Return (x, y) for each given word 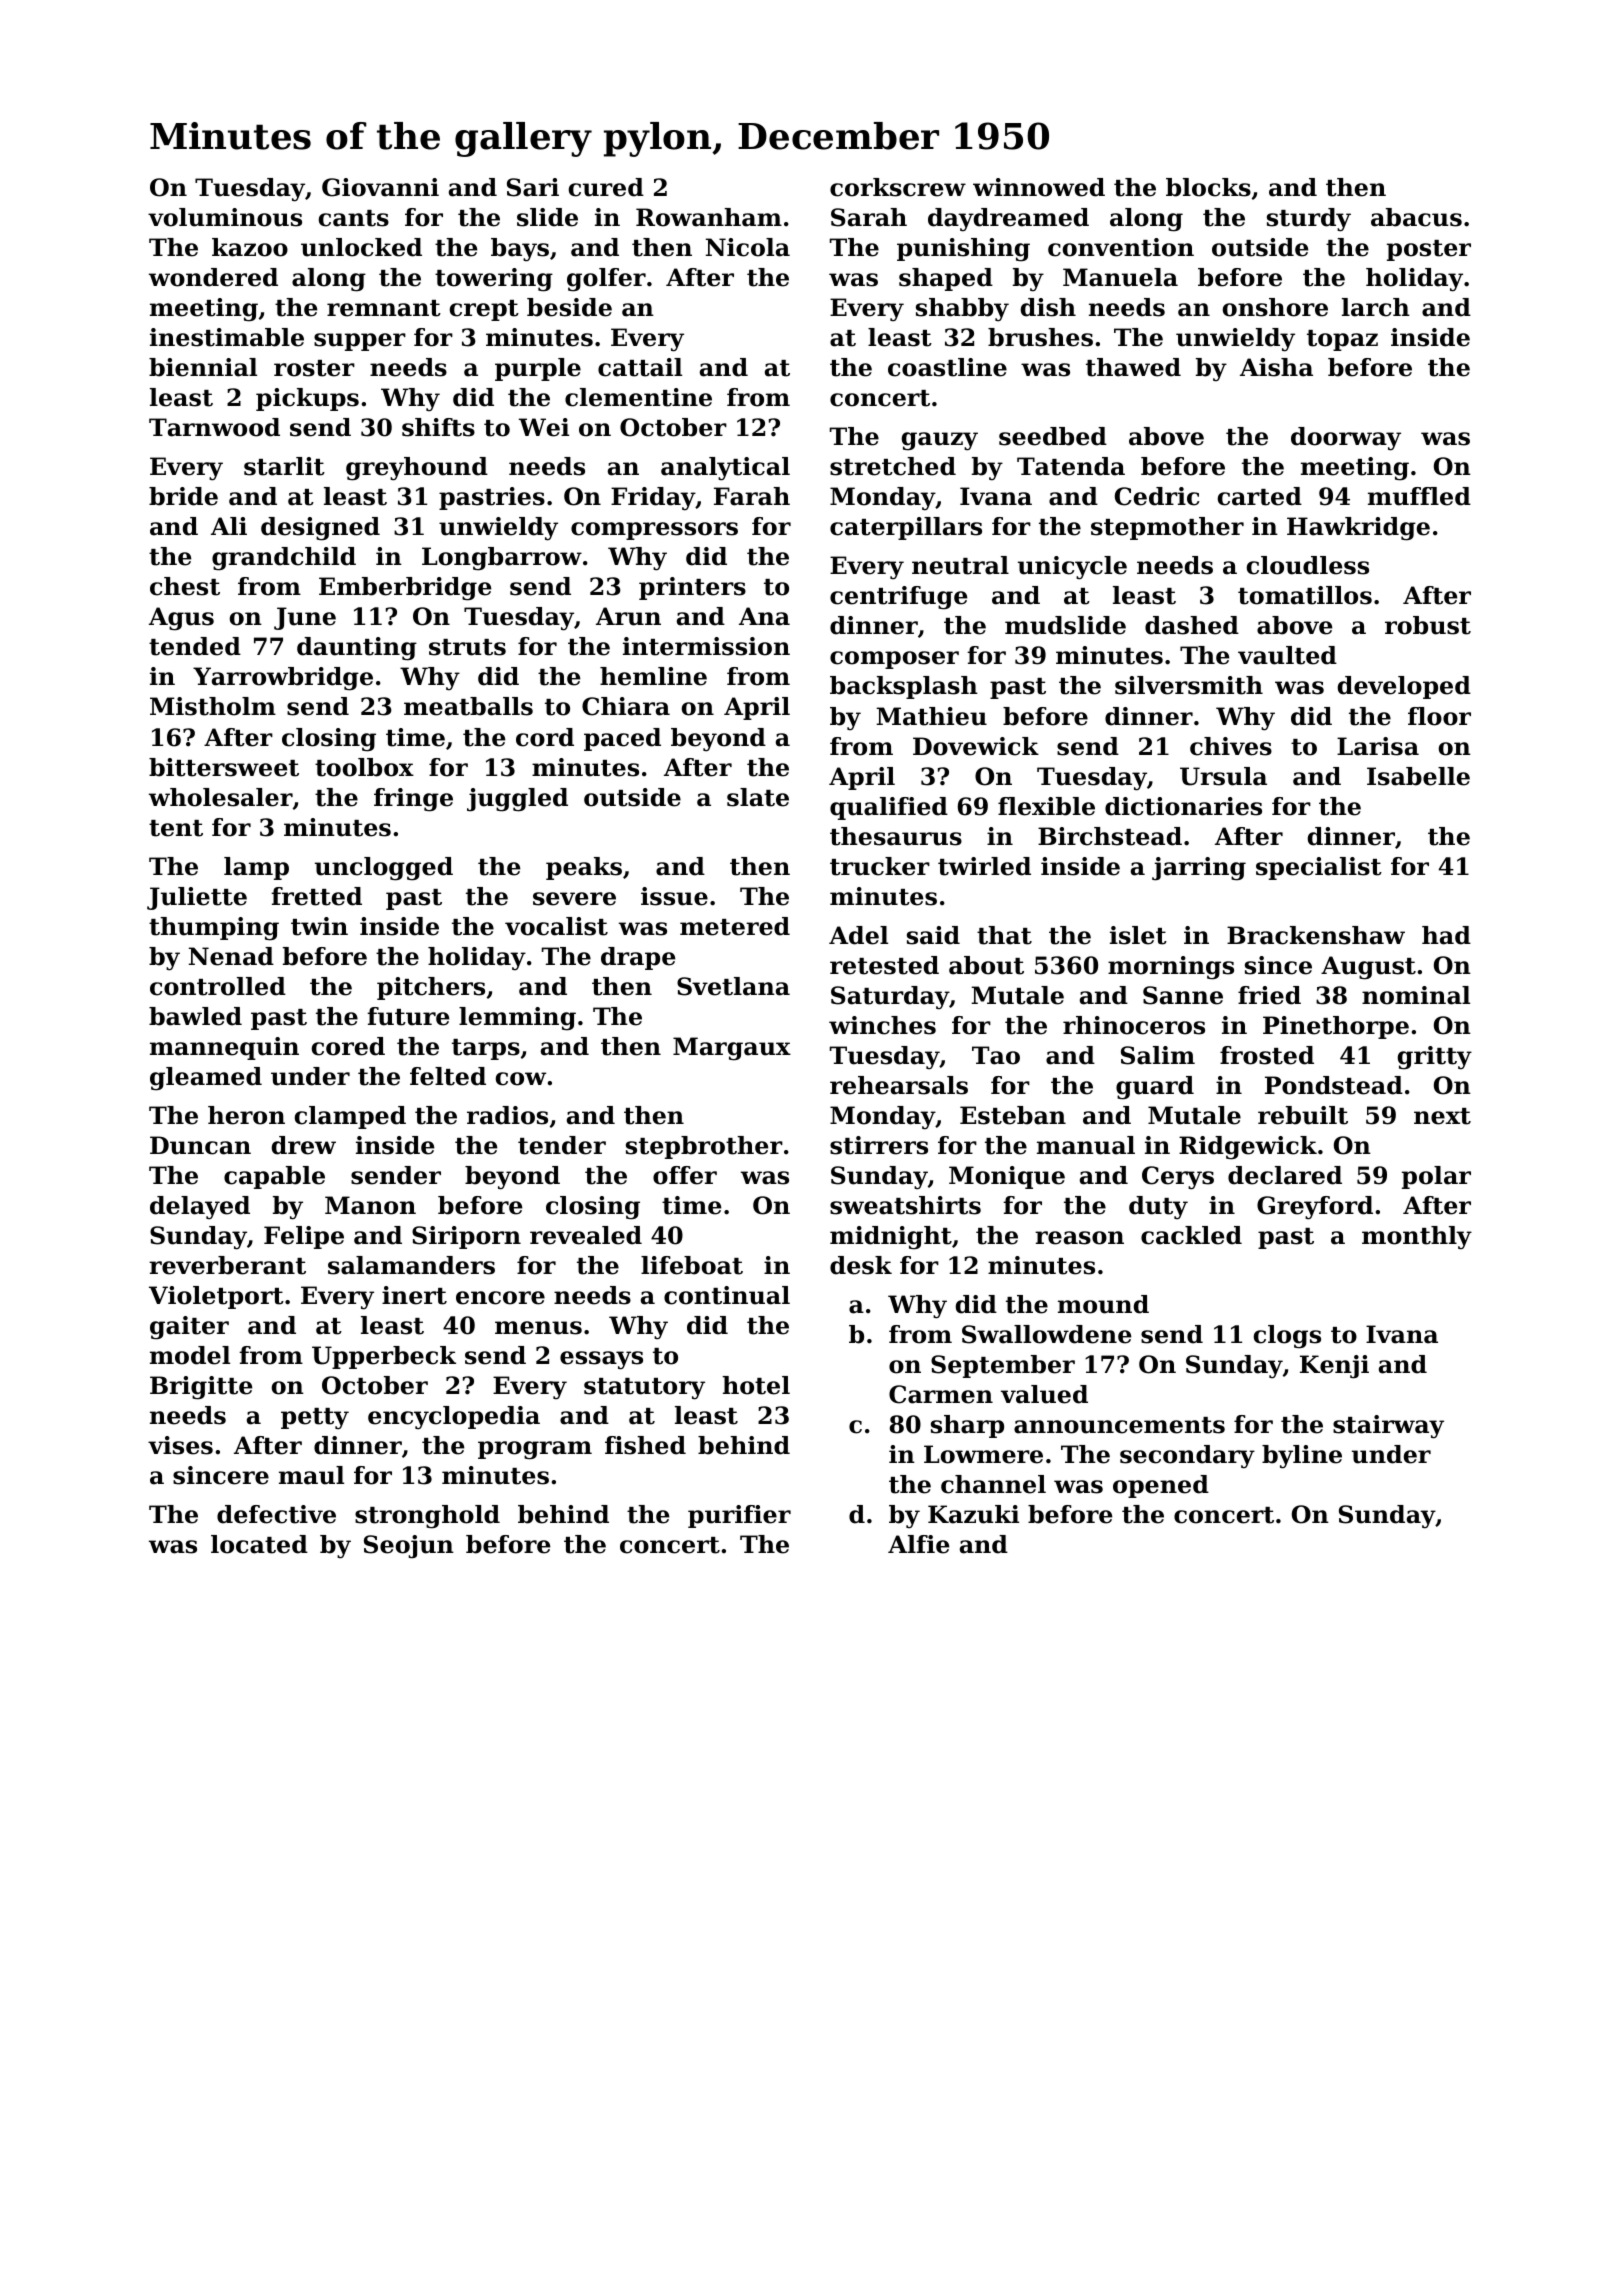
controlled (218, 986)
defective (276, 1514)
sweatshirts (905, 1205)
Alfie (918, 1544)
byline (1302, 1457)
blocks (1208, 187)
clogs (1287, 1337)
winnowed (1039, 187)
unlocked (361, 247)
